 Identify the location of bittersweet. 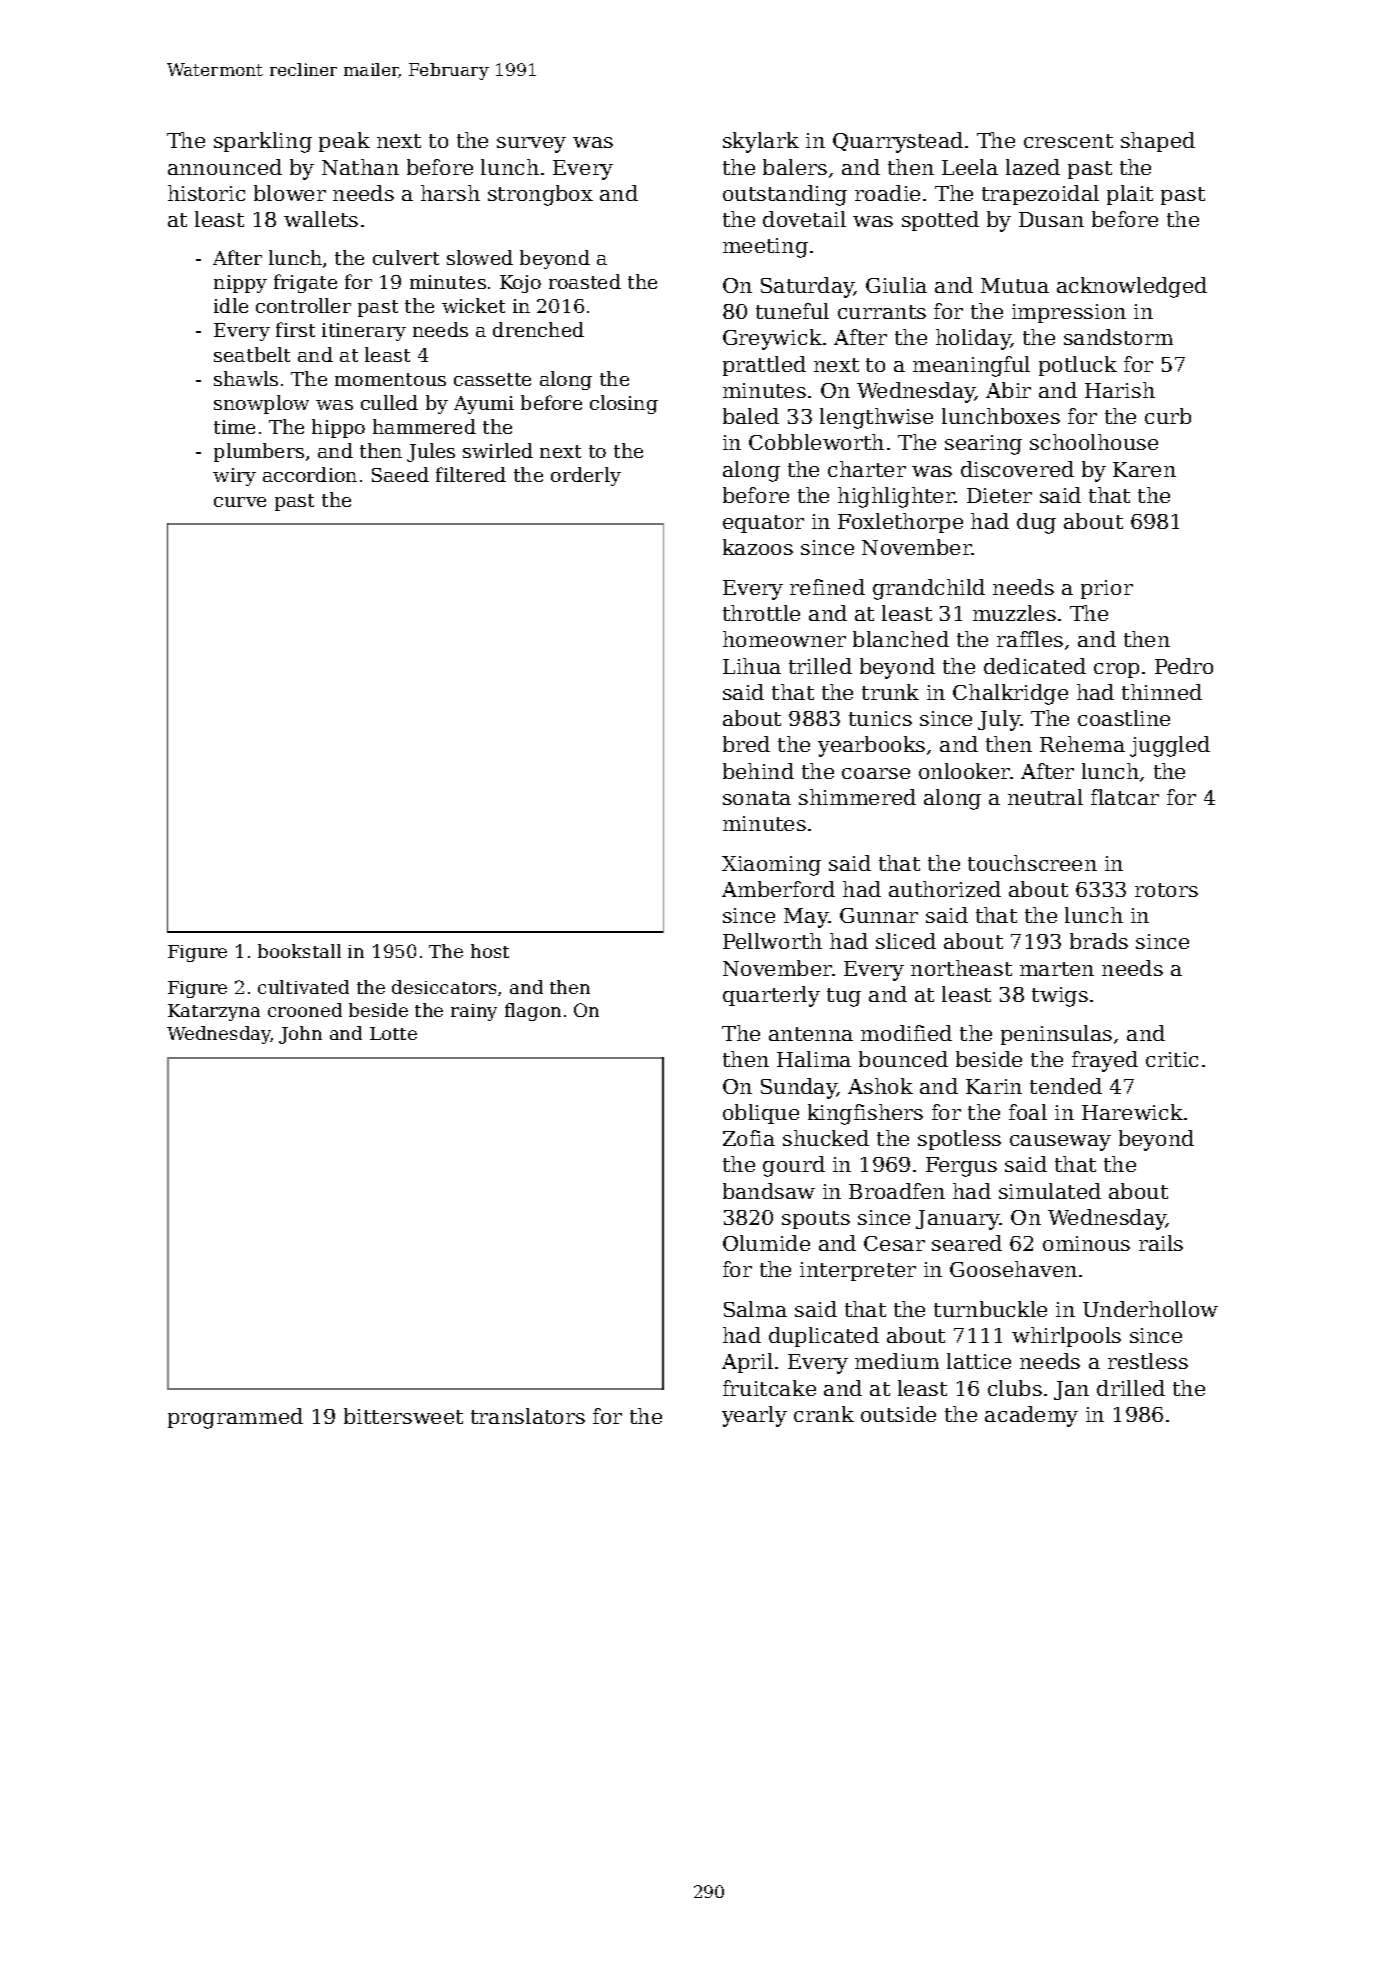
(403, 1416).
